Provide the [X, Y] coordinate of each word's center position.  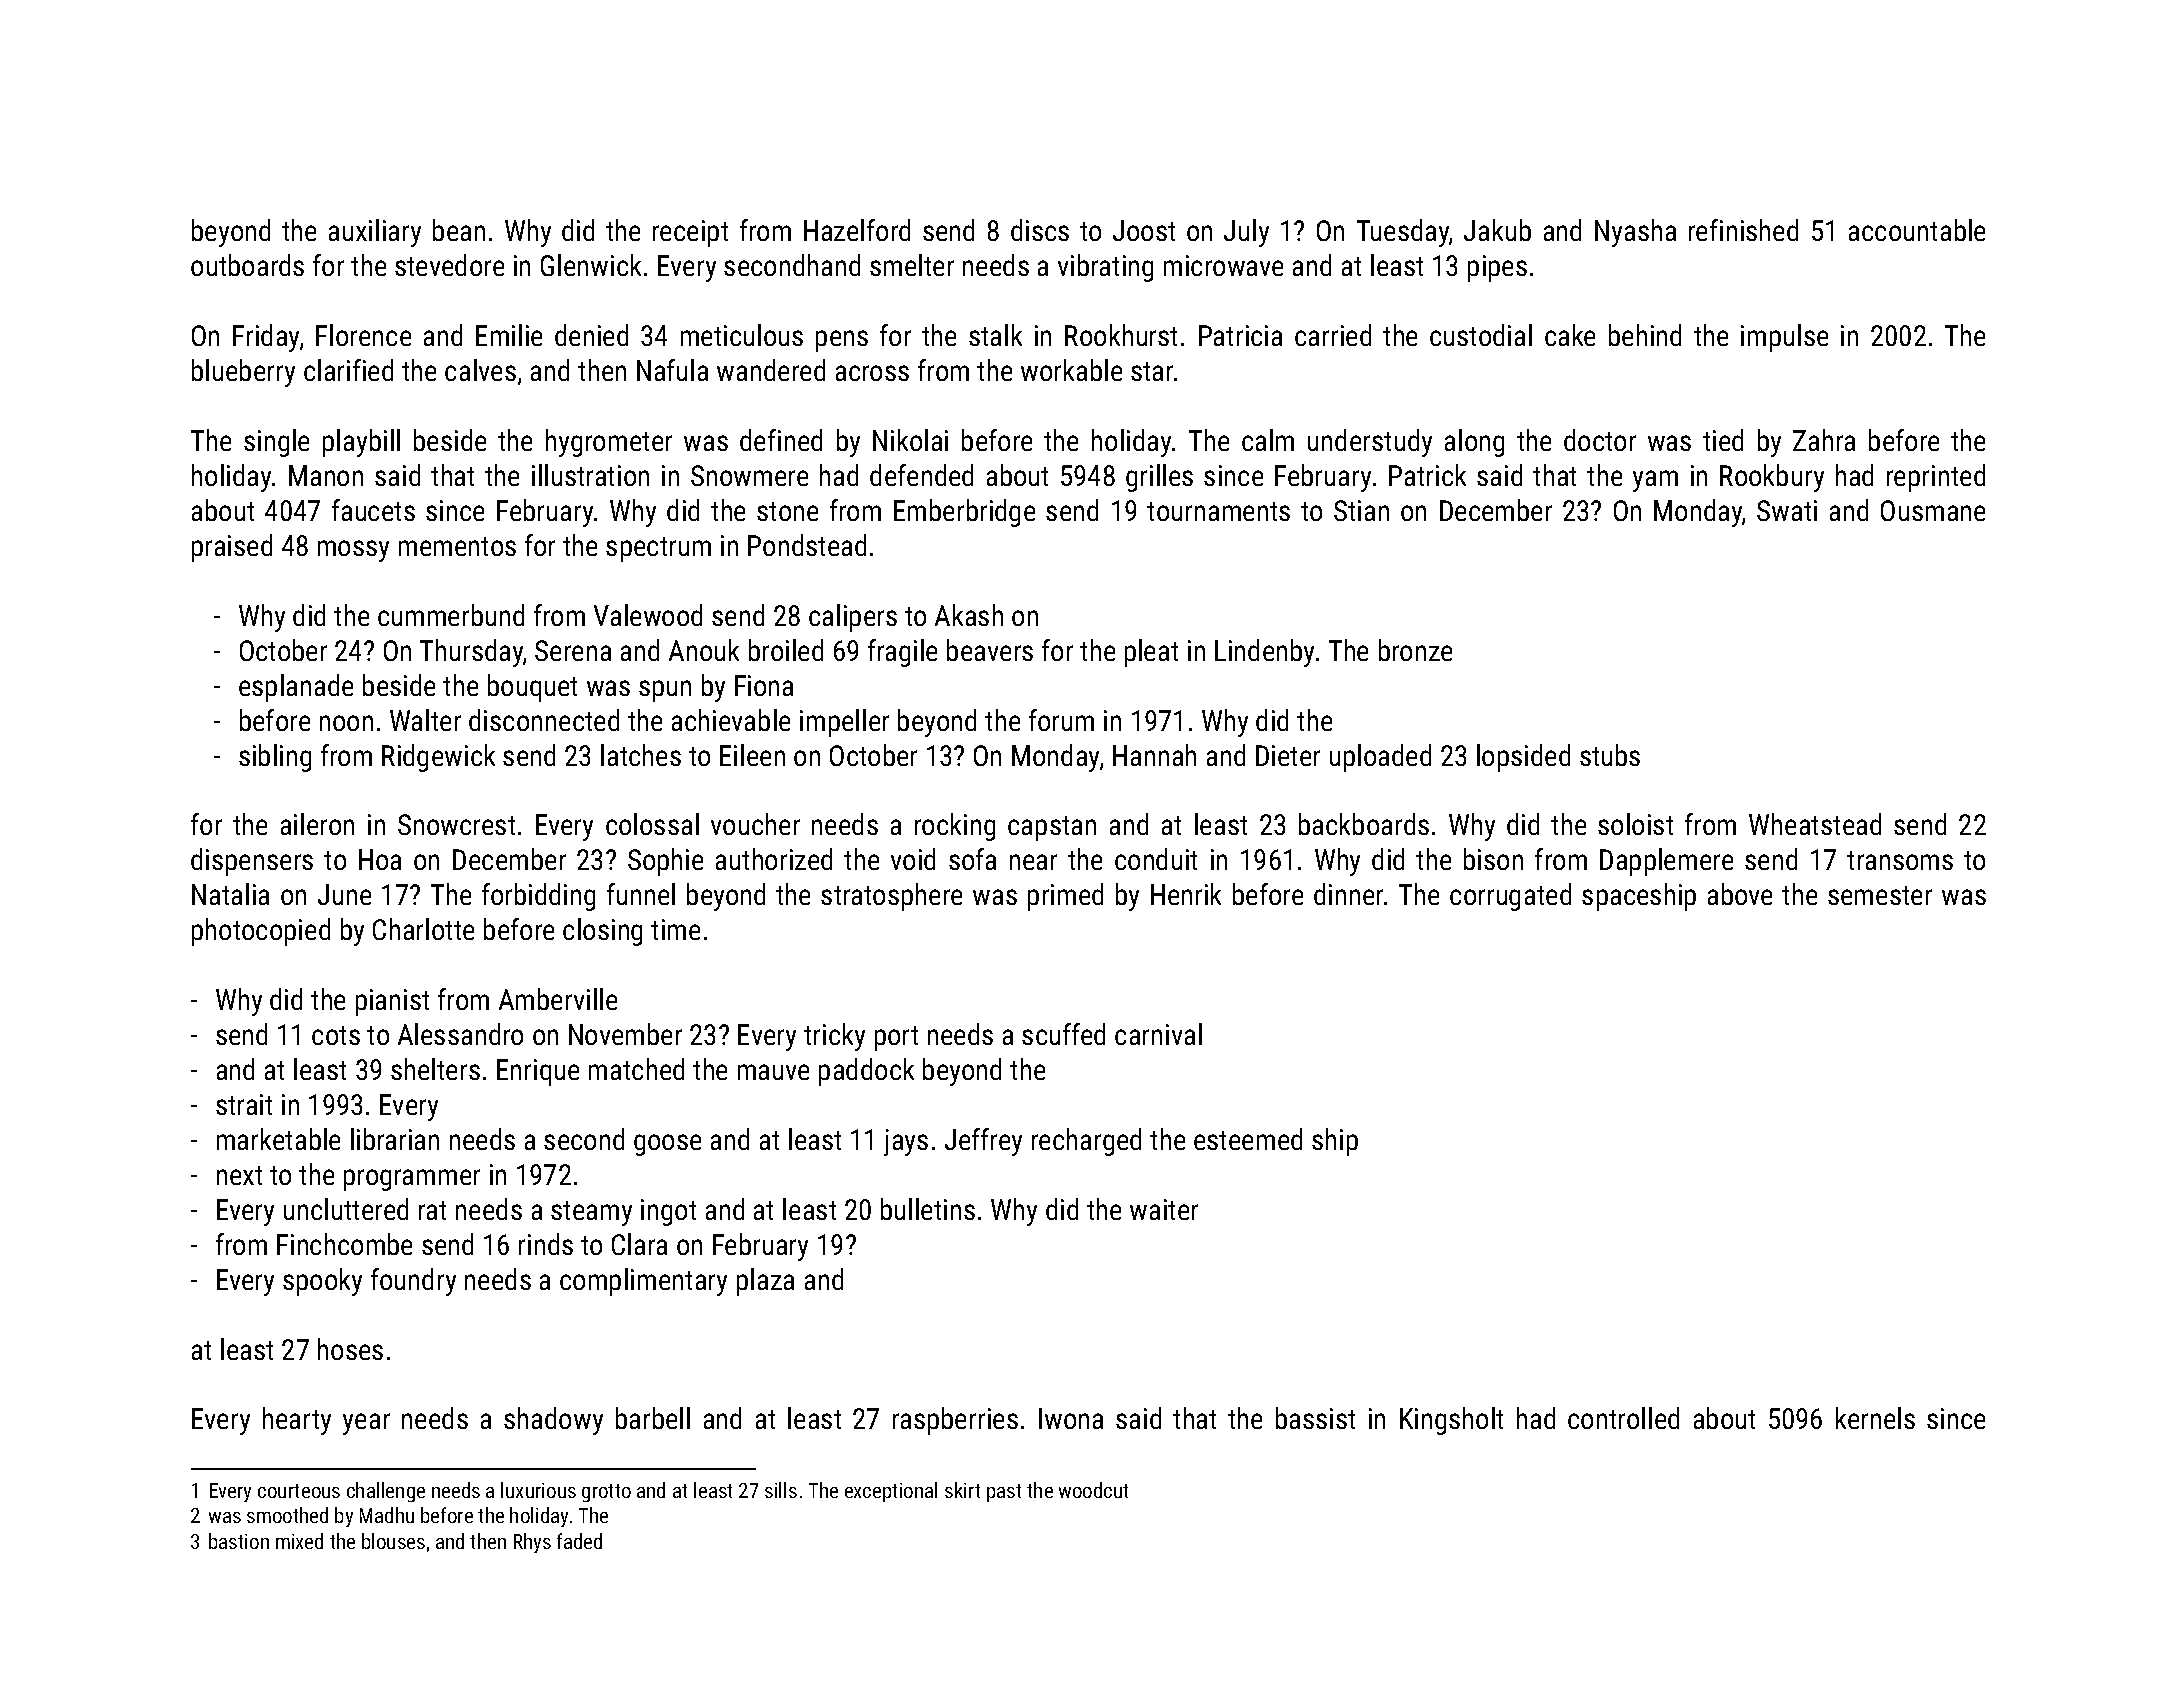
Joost [1144, 230]
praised [232, 548]
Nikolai [910, 440]
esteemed [1248, 1139]
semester [1880, 895]
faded [579, 1541]
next [239, 1175]
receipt [690, 233]
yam [1655, 481]
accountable [1917, 230]
